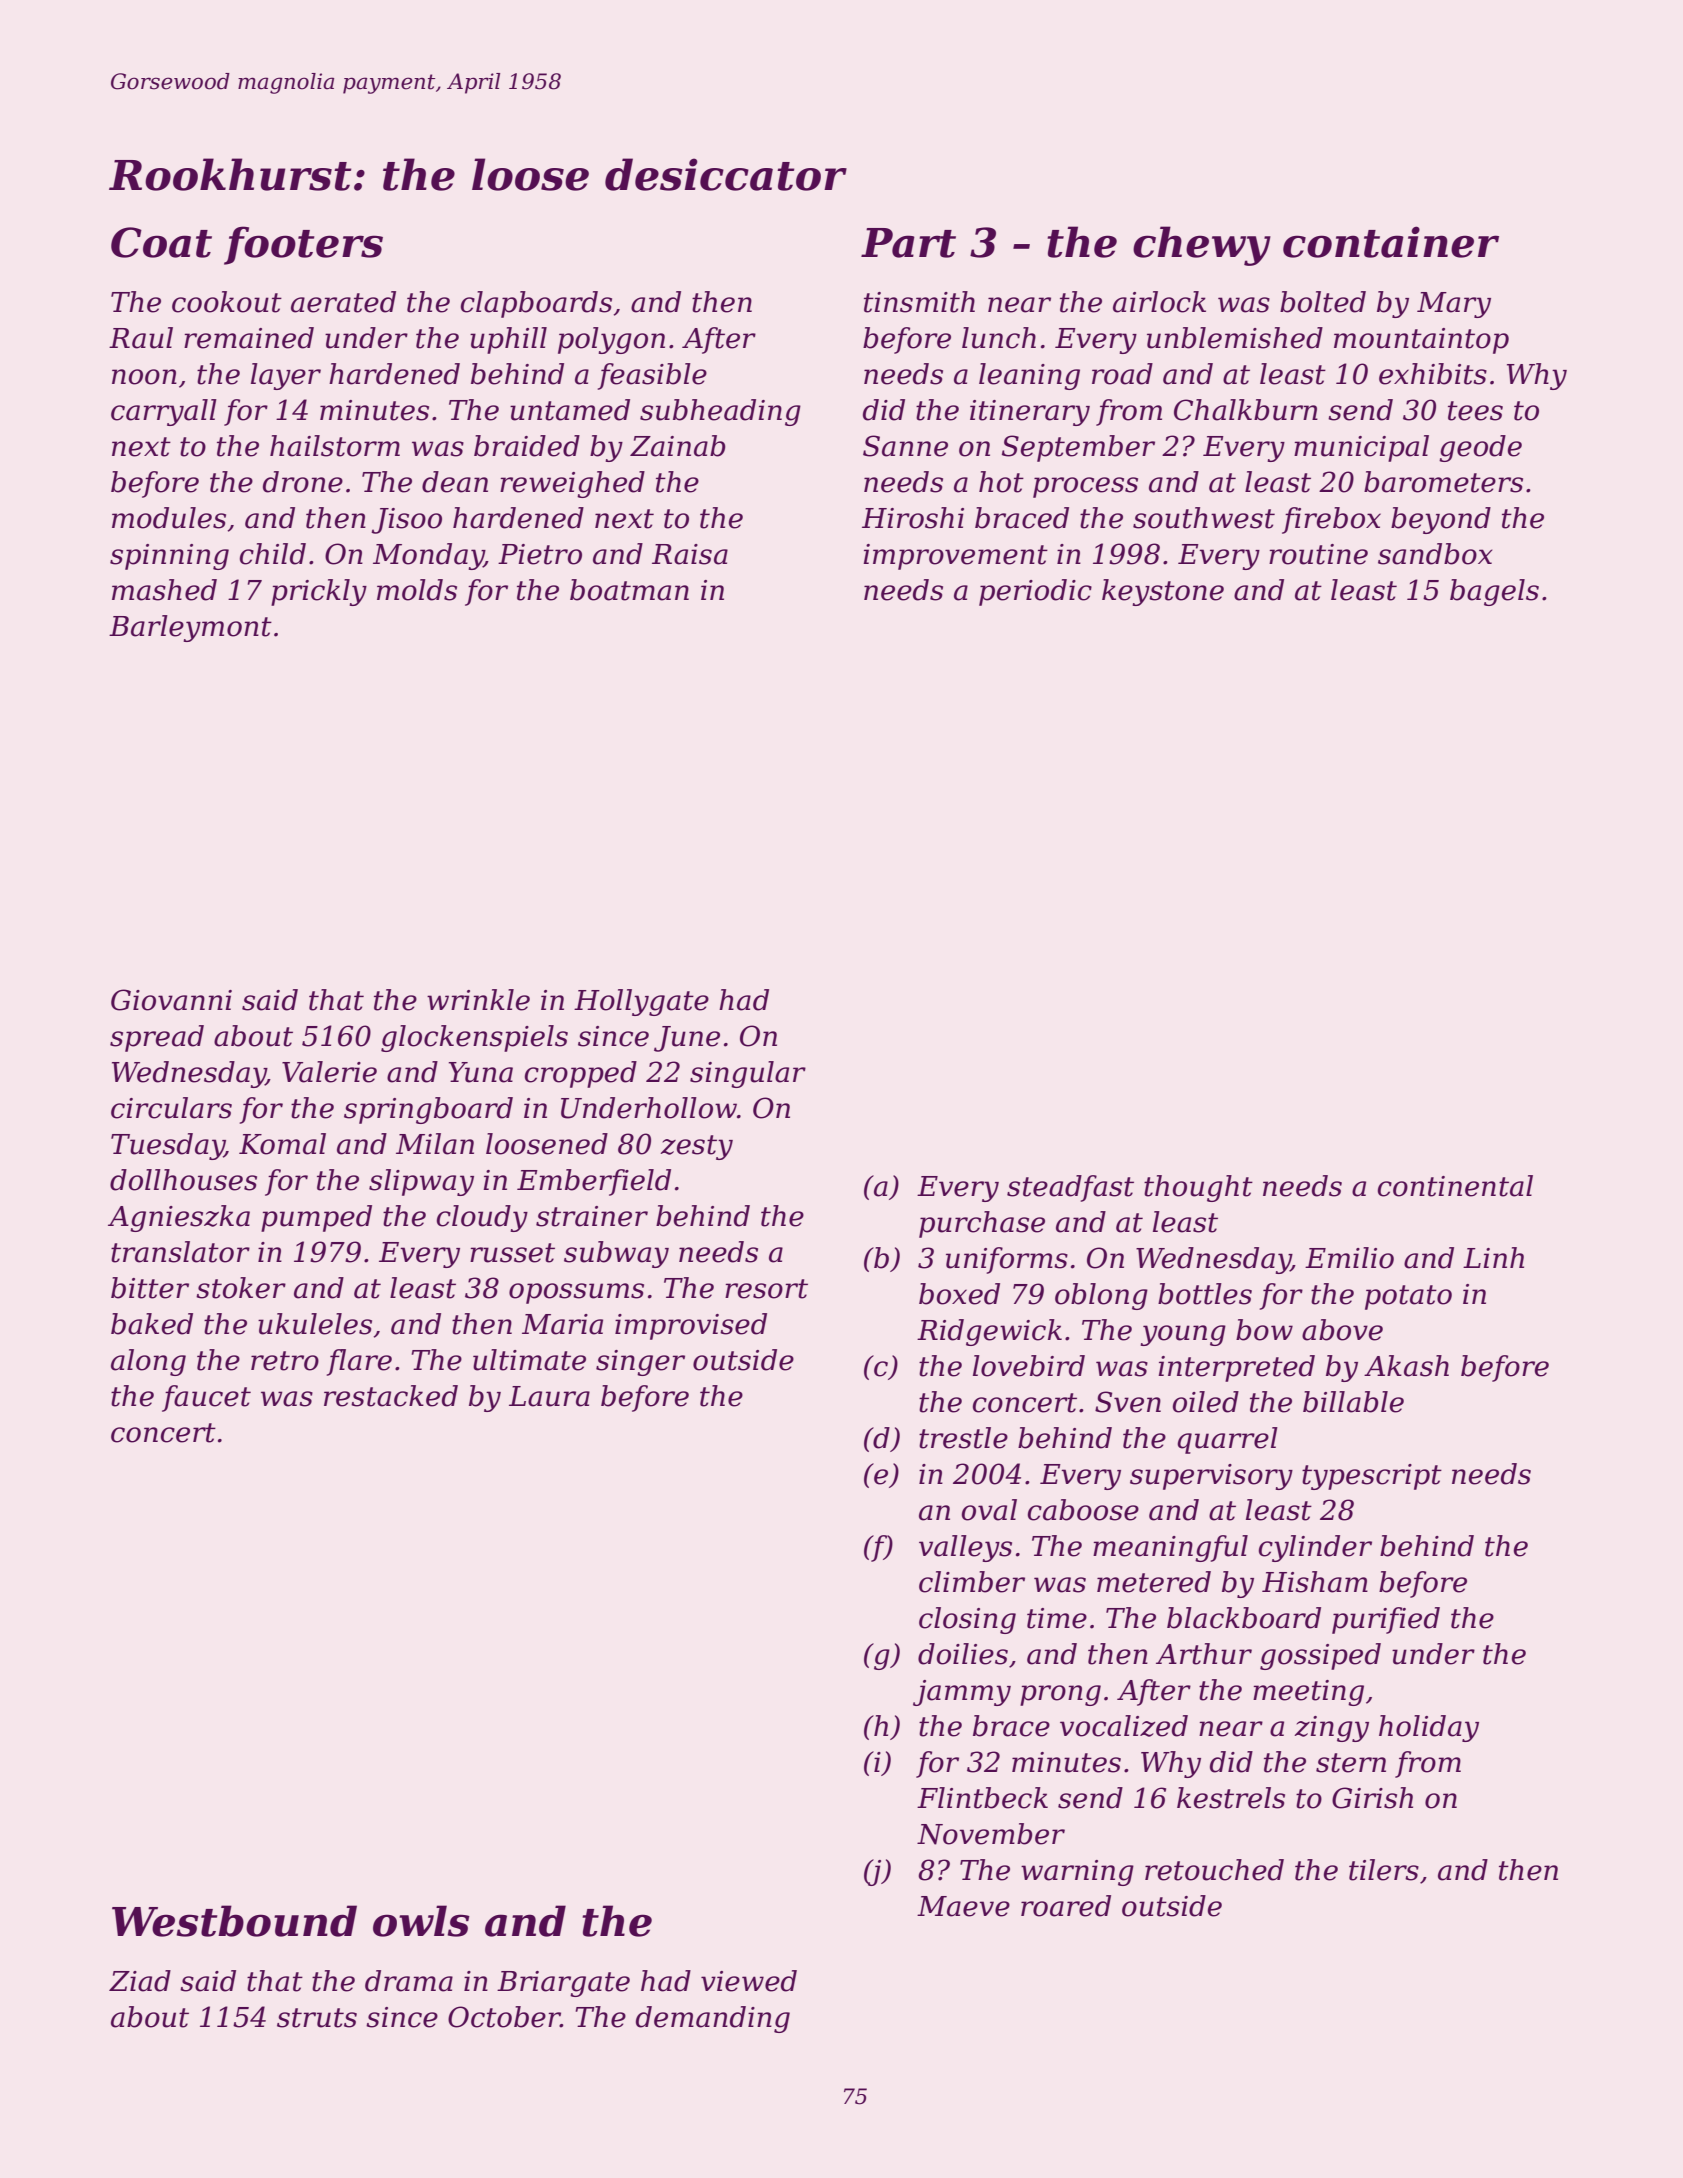  I want to click on Westbound, so click(234, 1921).
